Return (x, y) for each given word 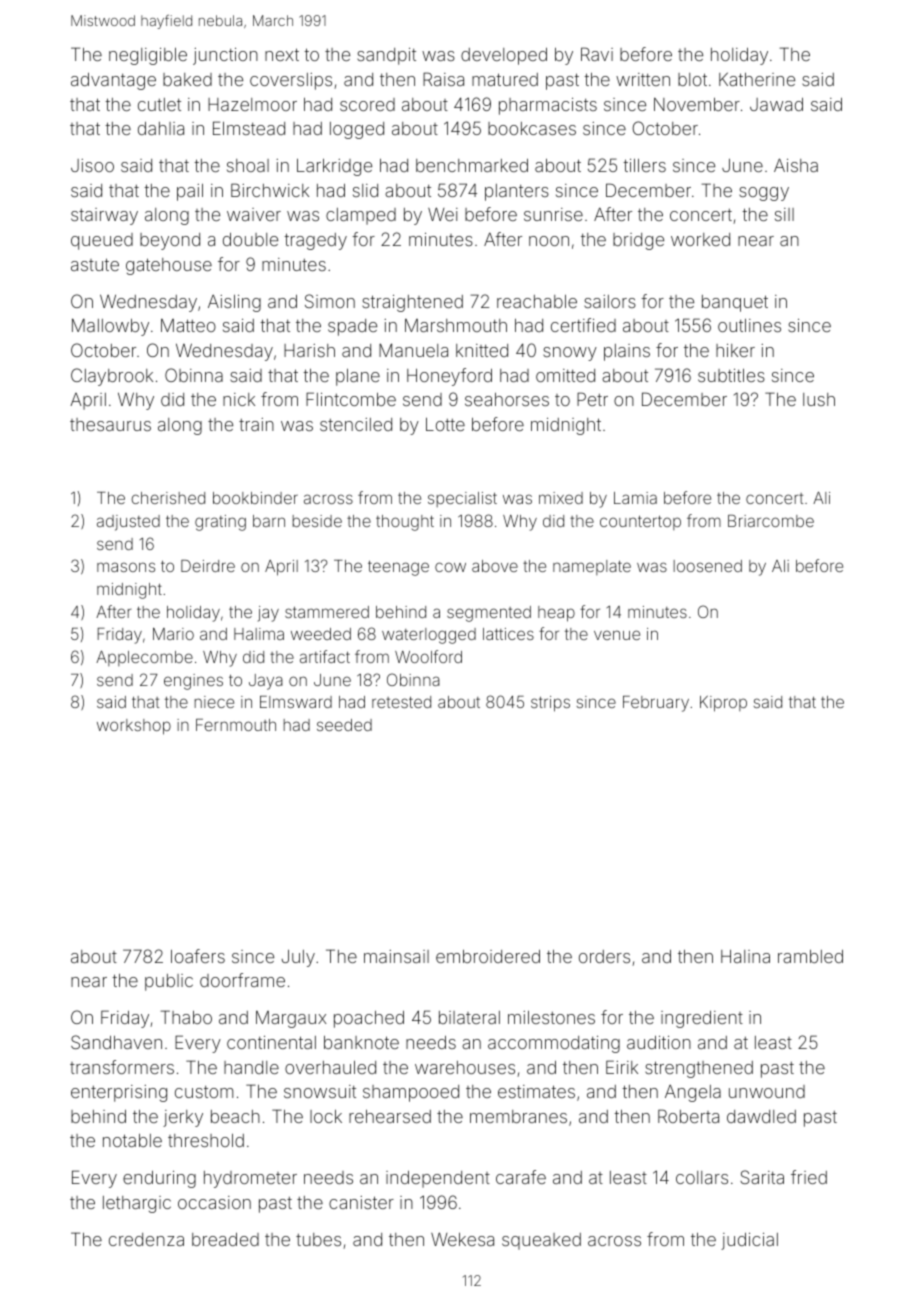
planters (517, 192)
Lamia (635, 498)
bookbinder (255, 498)
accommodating (554, 1044)
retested (401, 702)
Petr (592, 399)
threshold (206, 1140)
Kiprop (723, 704)
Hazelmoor (252, 104)
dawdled (761, 1116)
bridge (638, 241)
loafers (198, 956)
